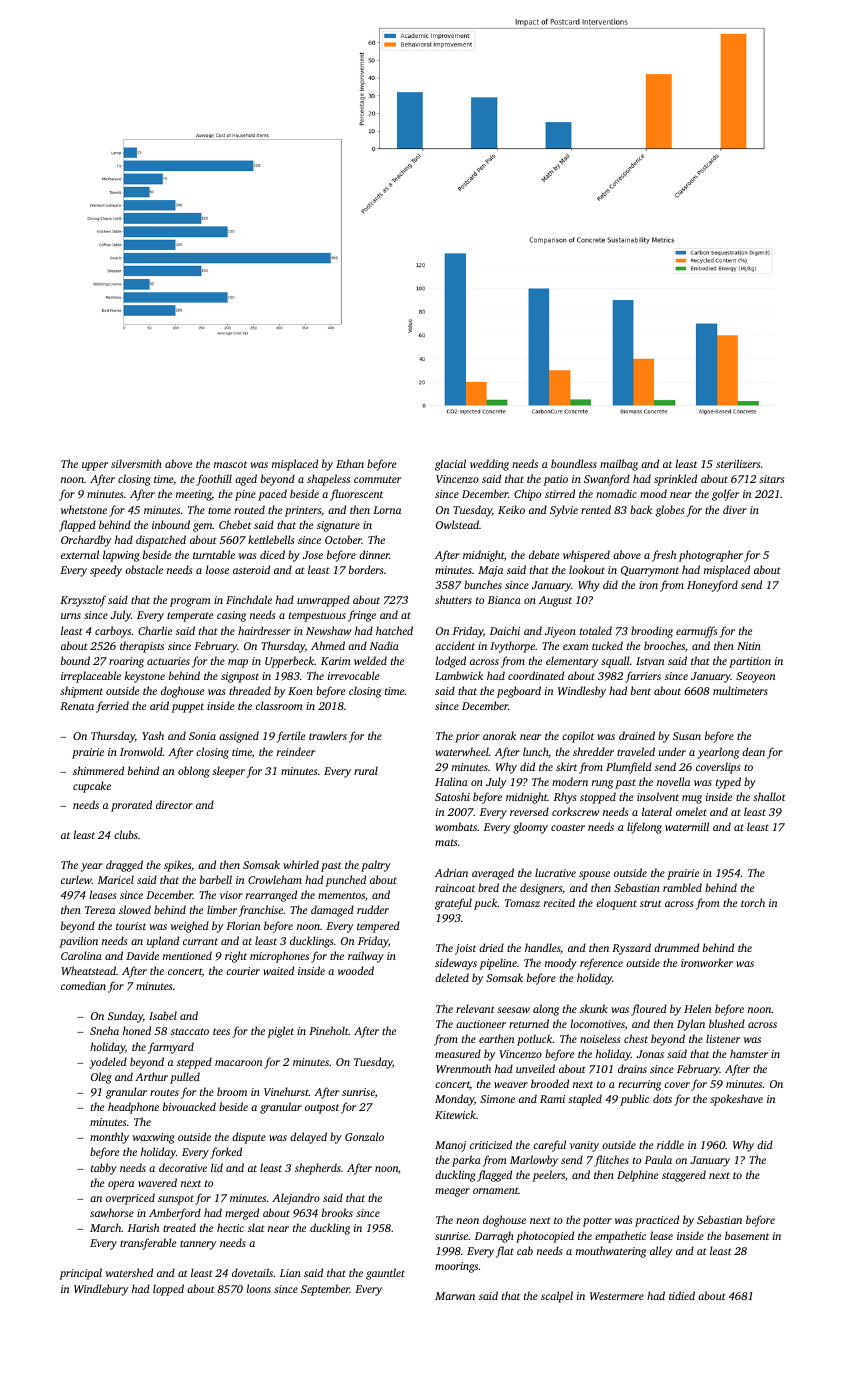  What do you see at coordinates (80, 1274) in the document?
I see `principal` at bounding box center [80, 1274].
